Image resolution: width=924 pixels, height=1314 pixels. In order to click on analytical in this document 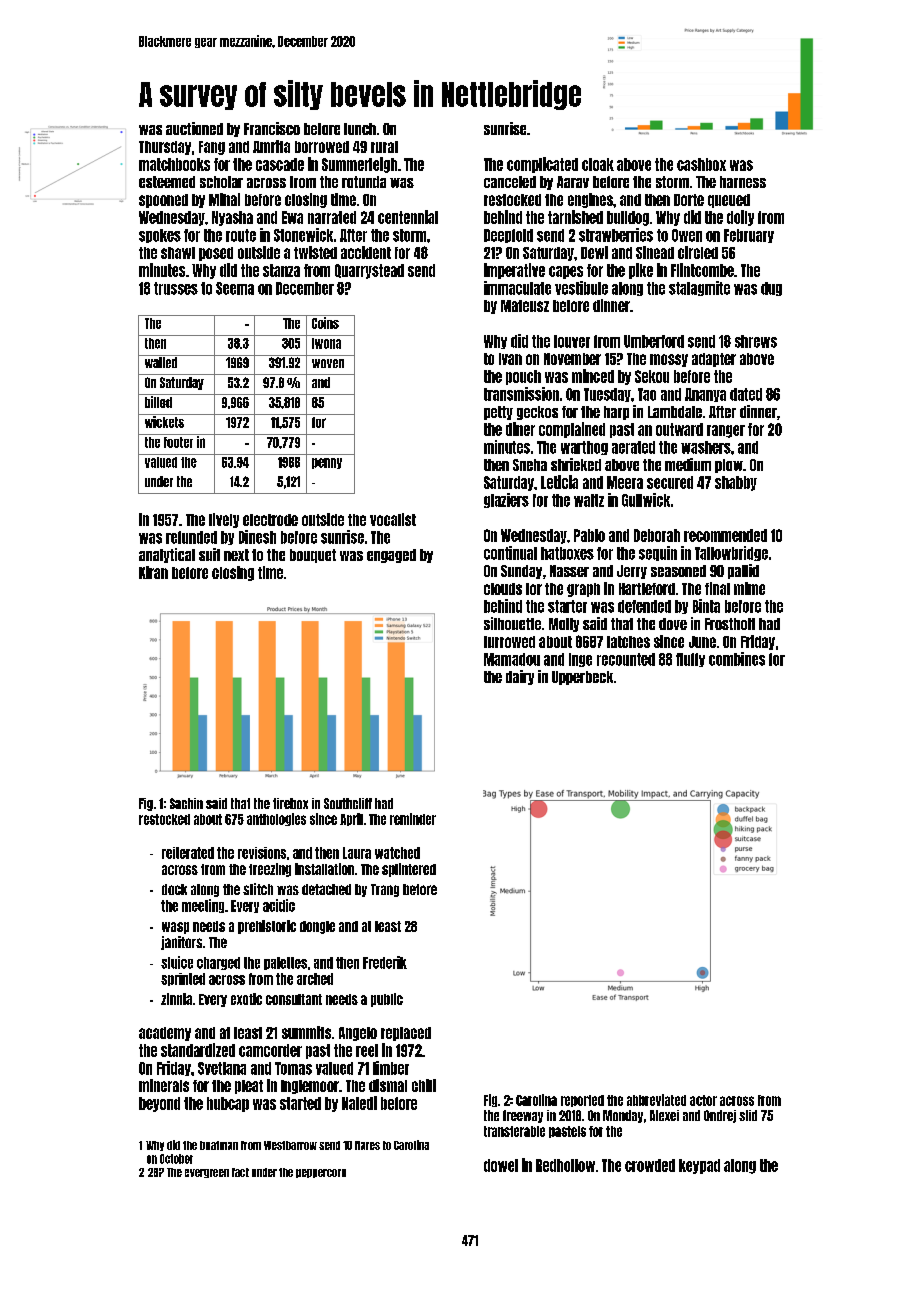, I will do `click(167, 555)`.
